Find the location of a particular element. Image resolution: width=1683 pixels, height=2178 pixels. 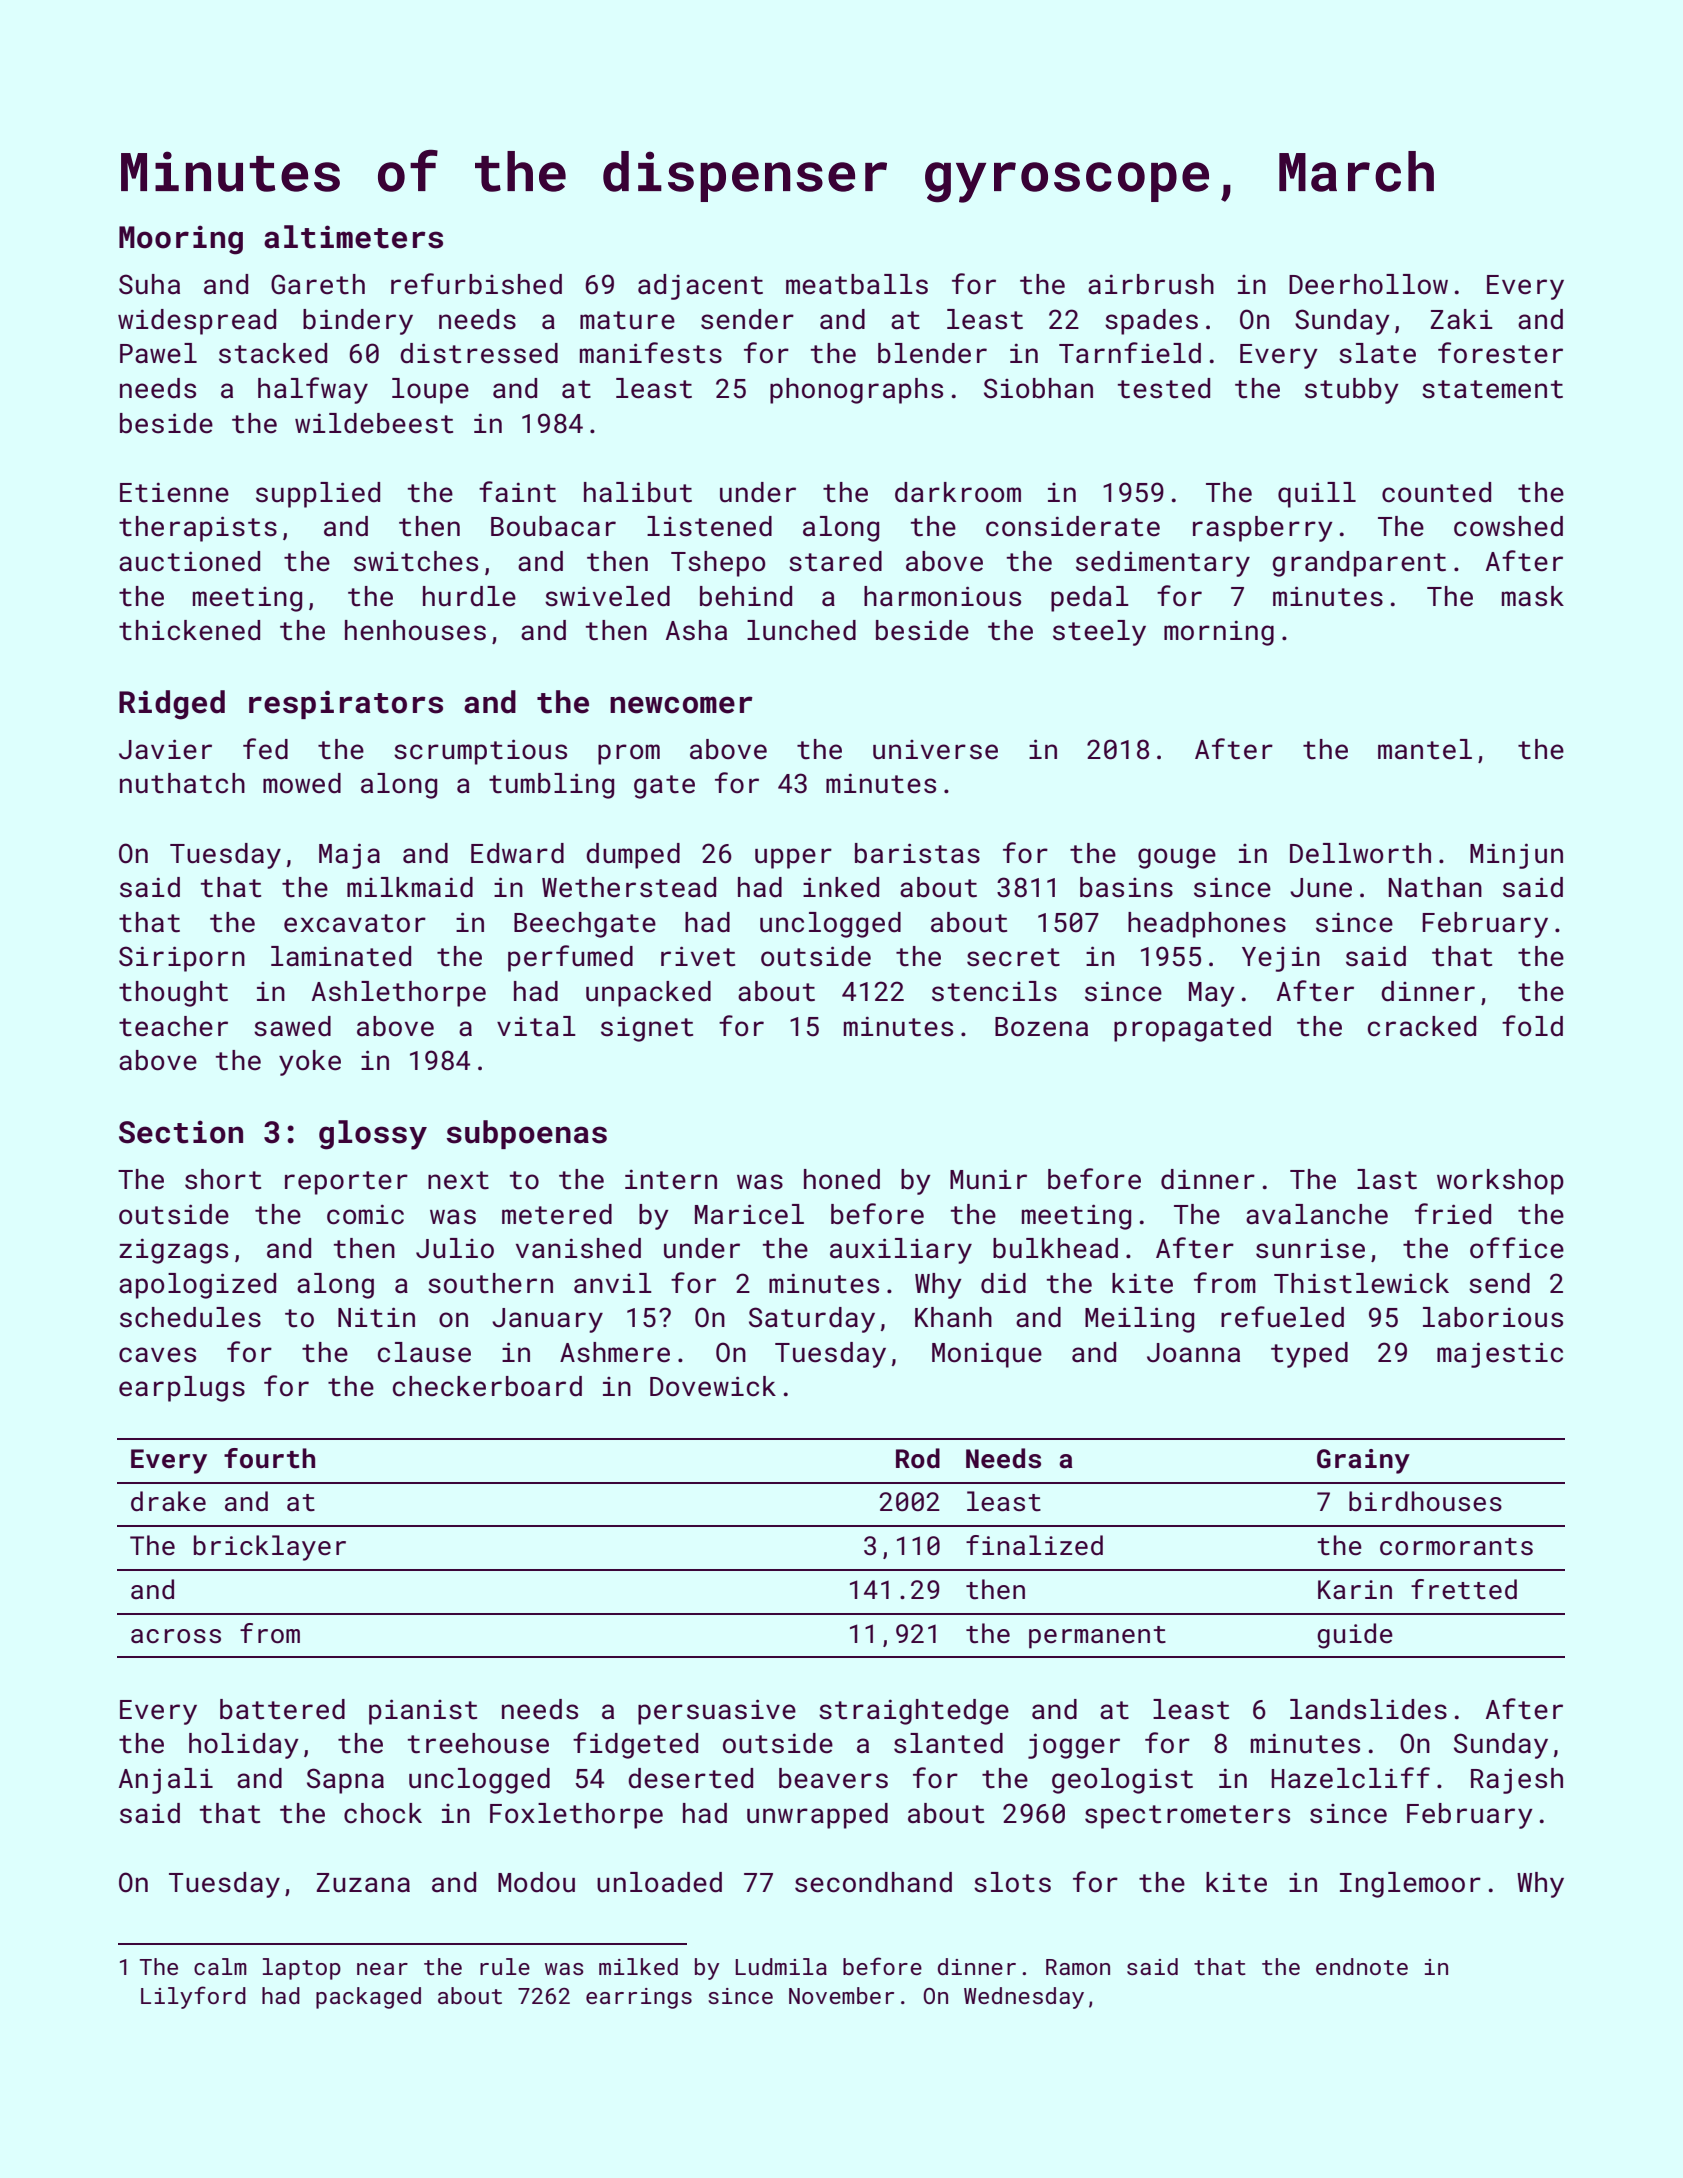

zigzags is located at coordinates (173, 1251).
